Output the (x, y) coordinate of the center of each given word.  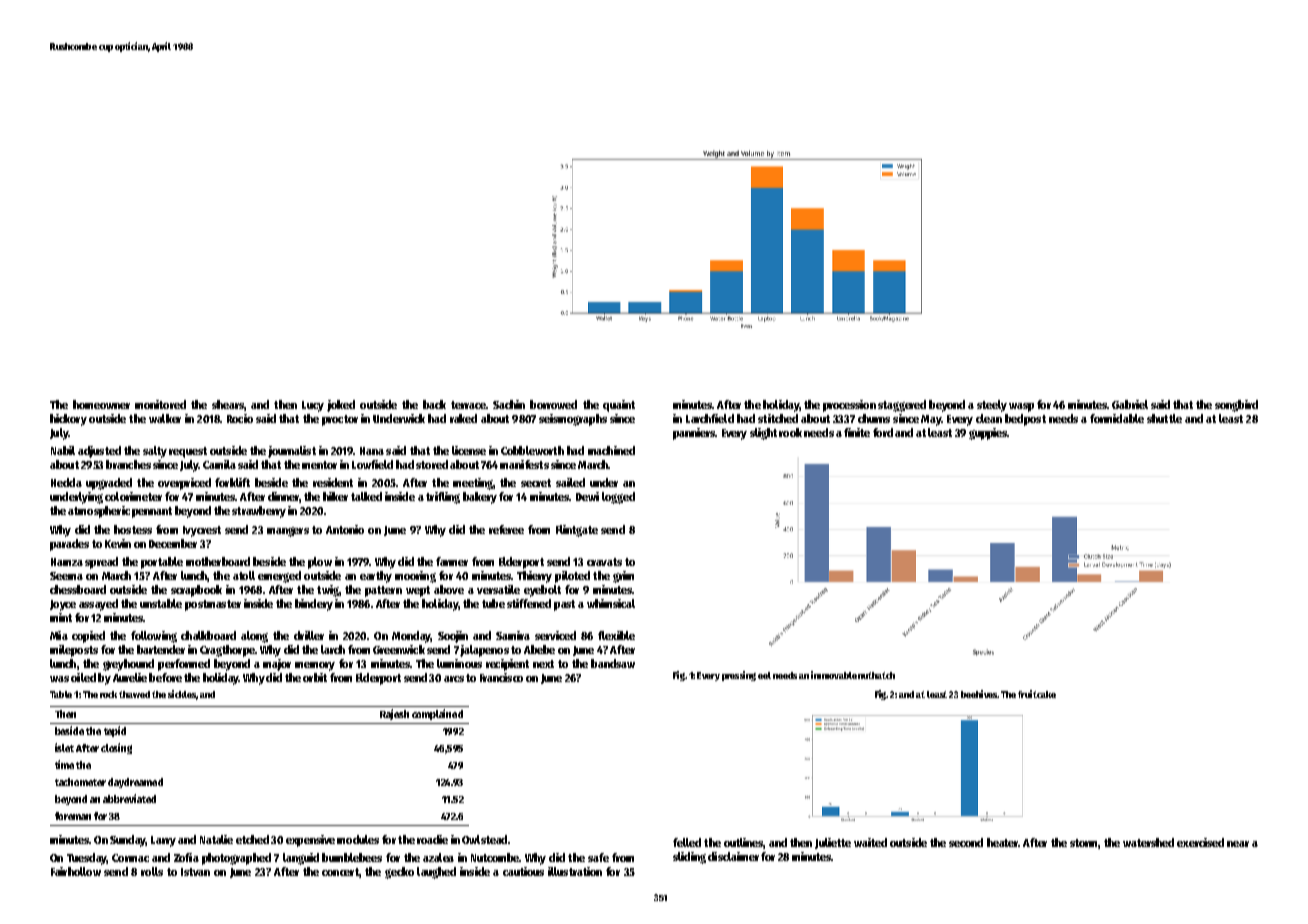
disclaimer (733, 856)
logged (618, 498)
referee (506, 529)
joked (341, 406)
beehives (979, 694)
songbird (1236, 406)
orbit (315, 677)
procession (849, 406)
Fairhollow (76, 871)
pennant (152, 512)
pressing (739, 676)
